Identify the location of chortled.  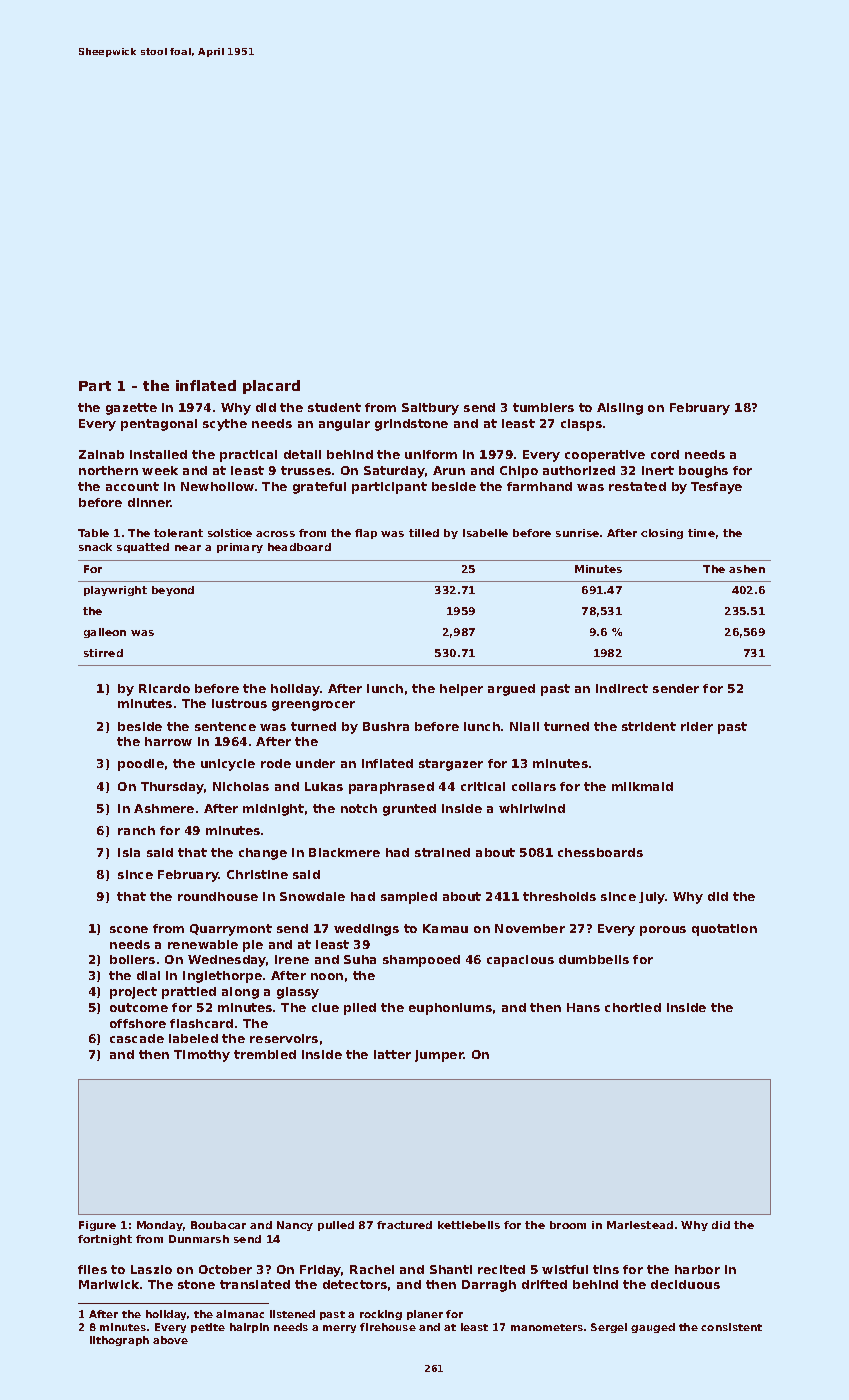
(633, 1007).
